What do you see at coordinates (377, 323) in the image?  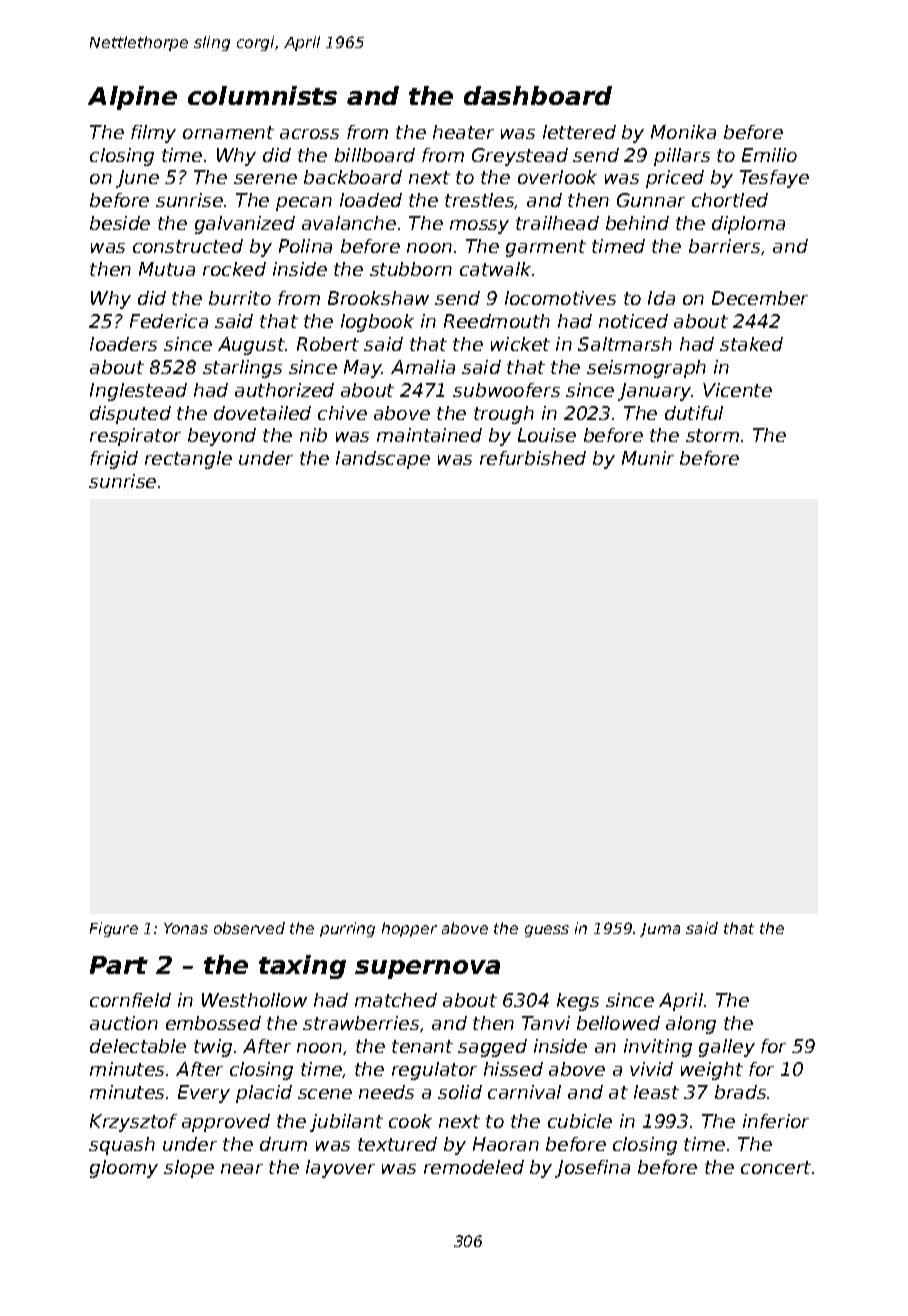 I see `logbook` at bounding box center [377, 323].
